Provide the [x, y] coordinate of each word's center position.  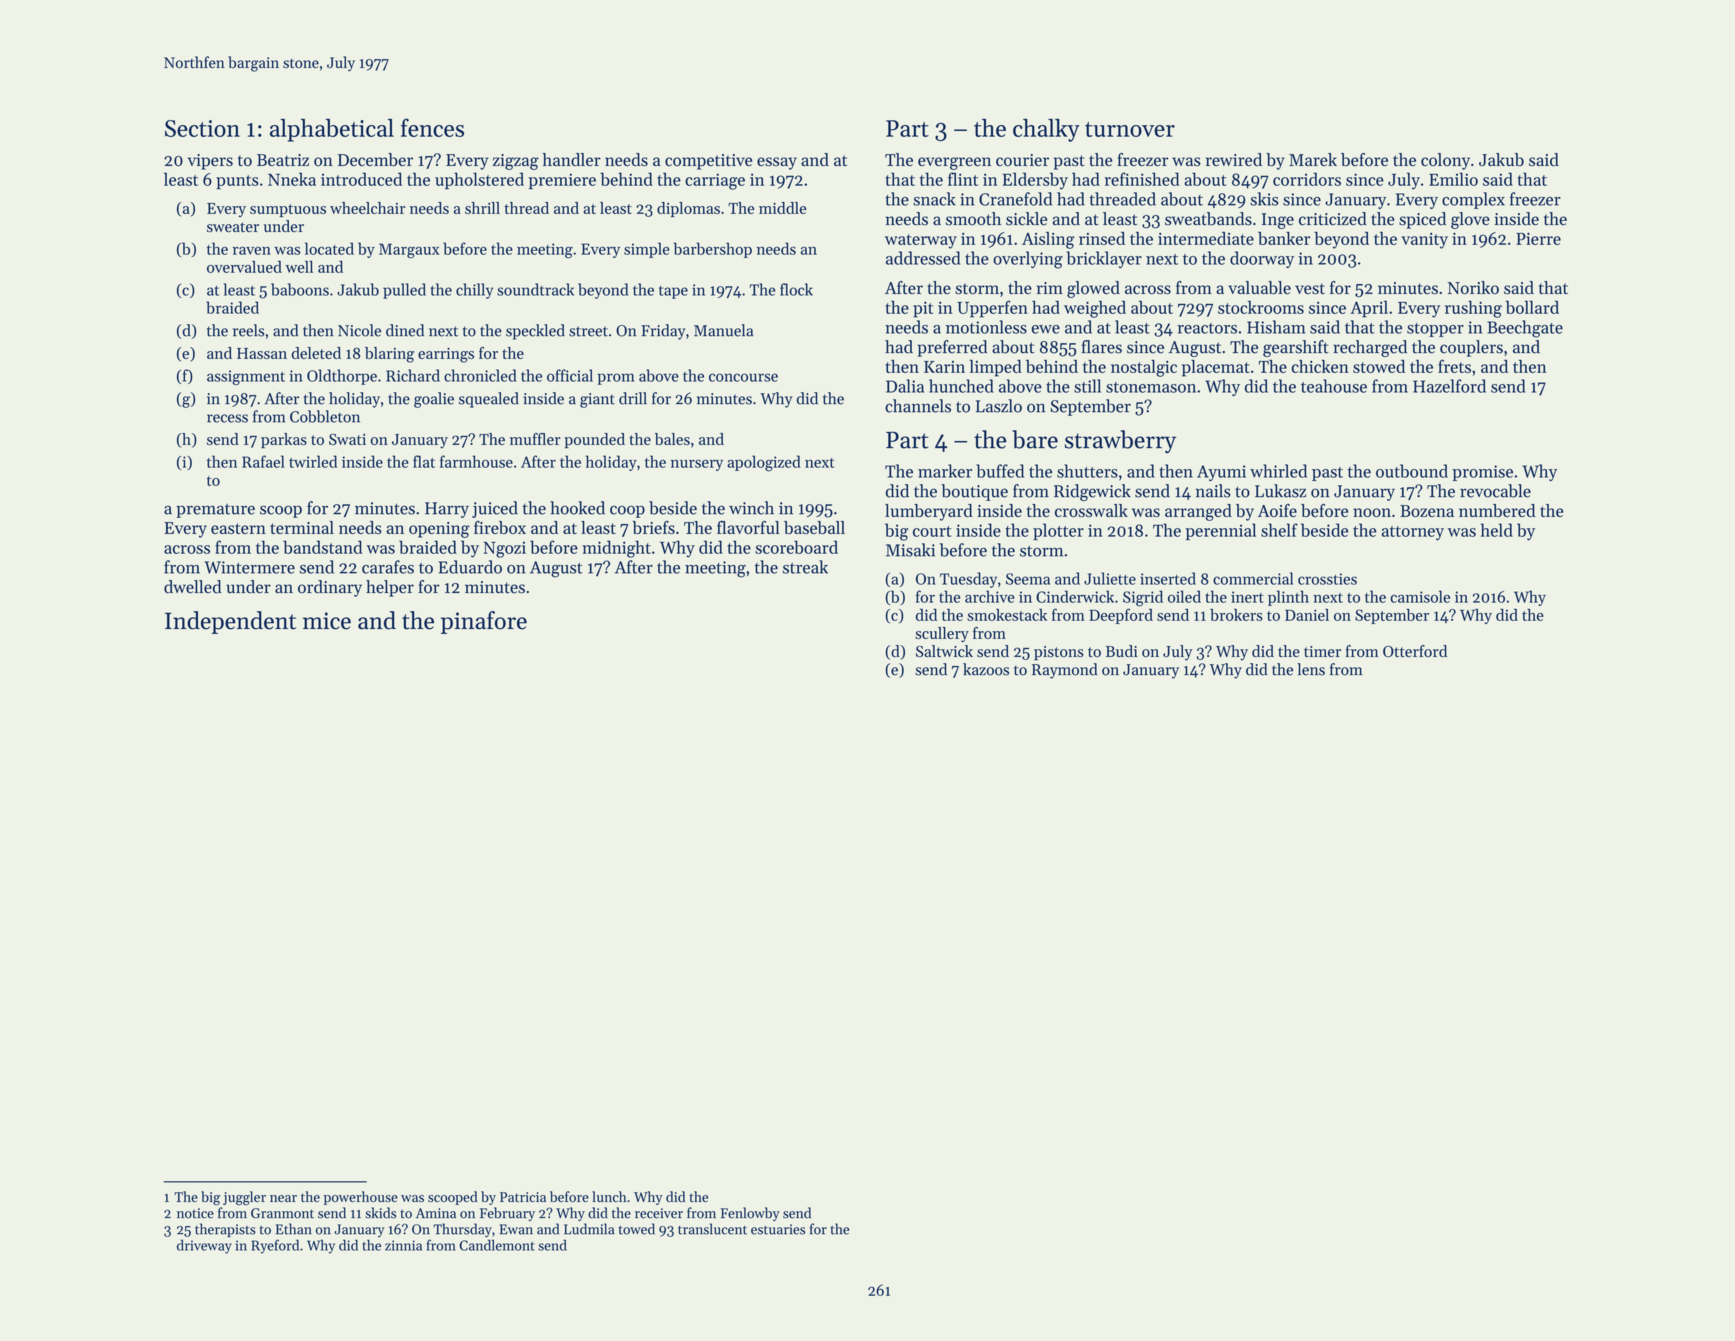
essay [777, 163]
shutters [1087, 471]
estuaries [778, 1229]
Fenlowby [750, 1214]
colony [1445, 161]
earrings [446, 355]
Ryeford [275, 1246]
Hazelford [1449, 386]
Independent [230, 622]
